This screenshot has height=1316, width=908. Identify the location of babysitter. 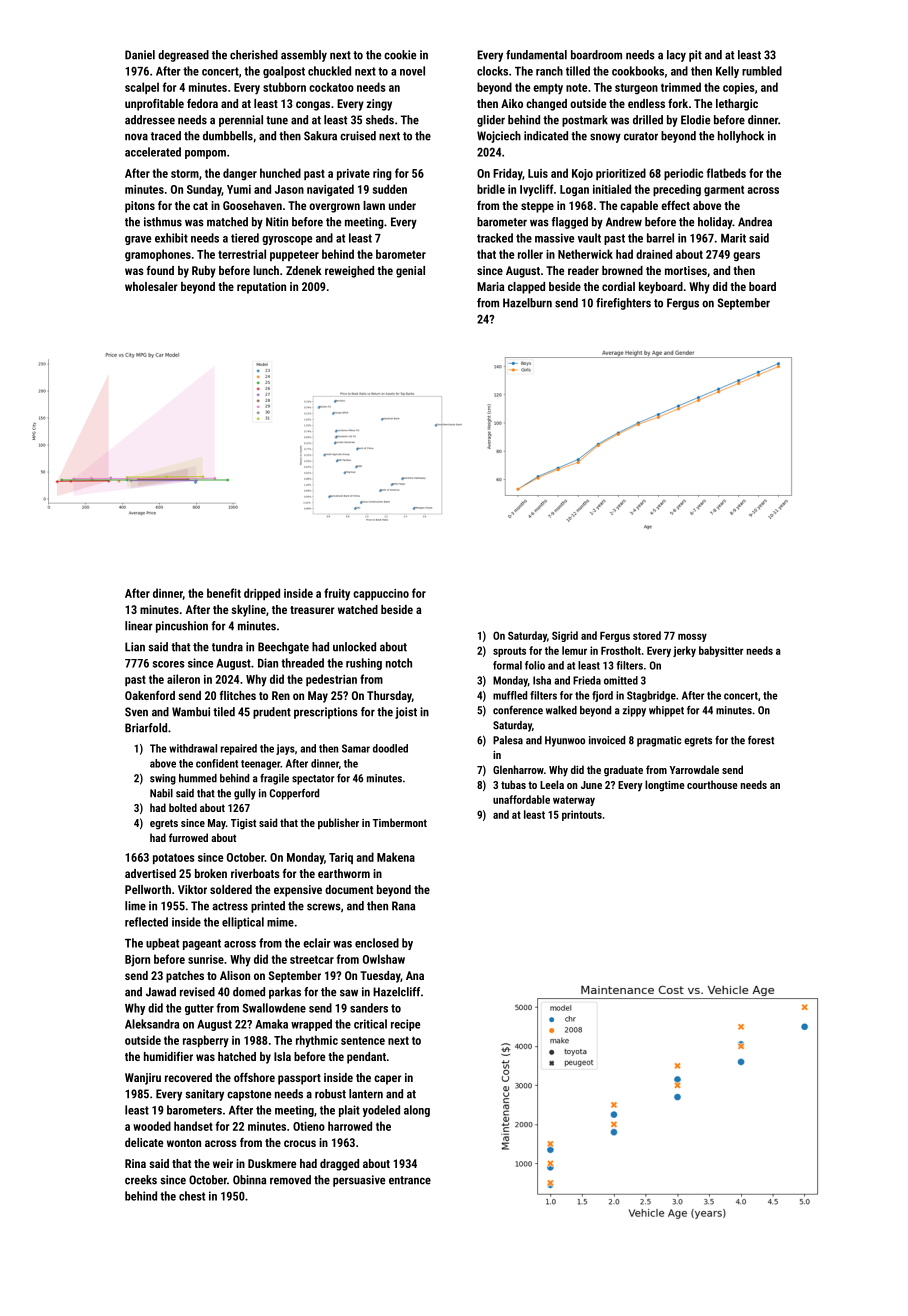
(721, 651).
